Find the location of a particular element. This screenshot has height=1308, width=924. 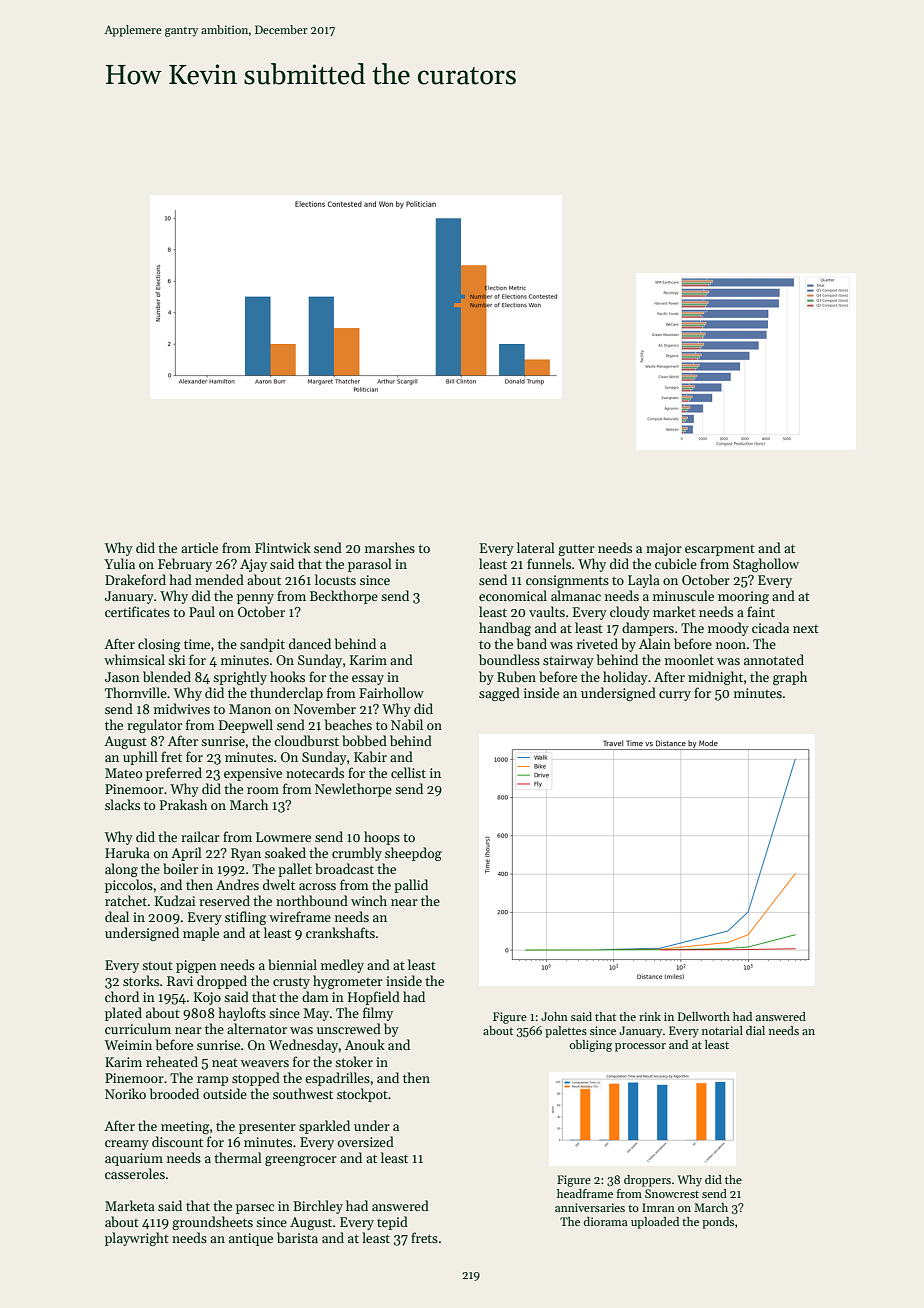

annotated is located at coordinates (774, 659).
